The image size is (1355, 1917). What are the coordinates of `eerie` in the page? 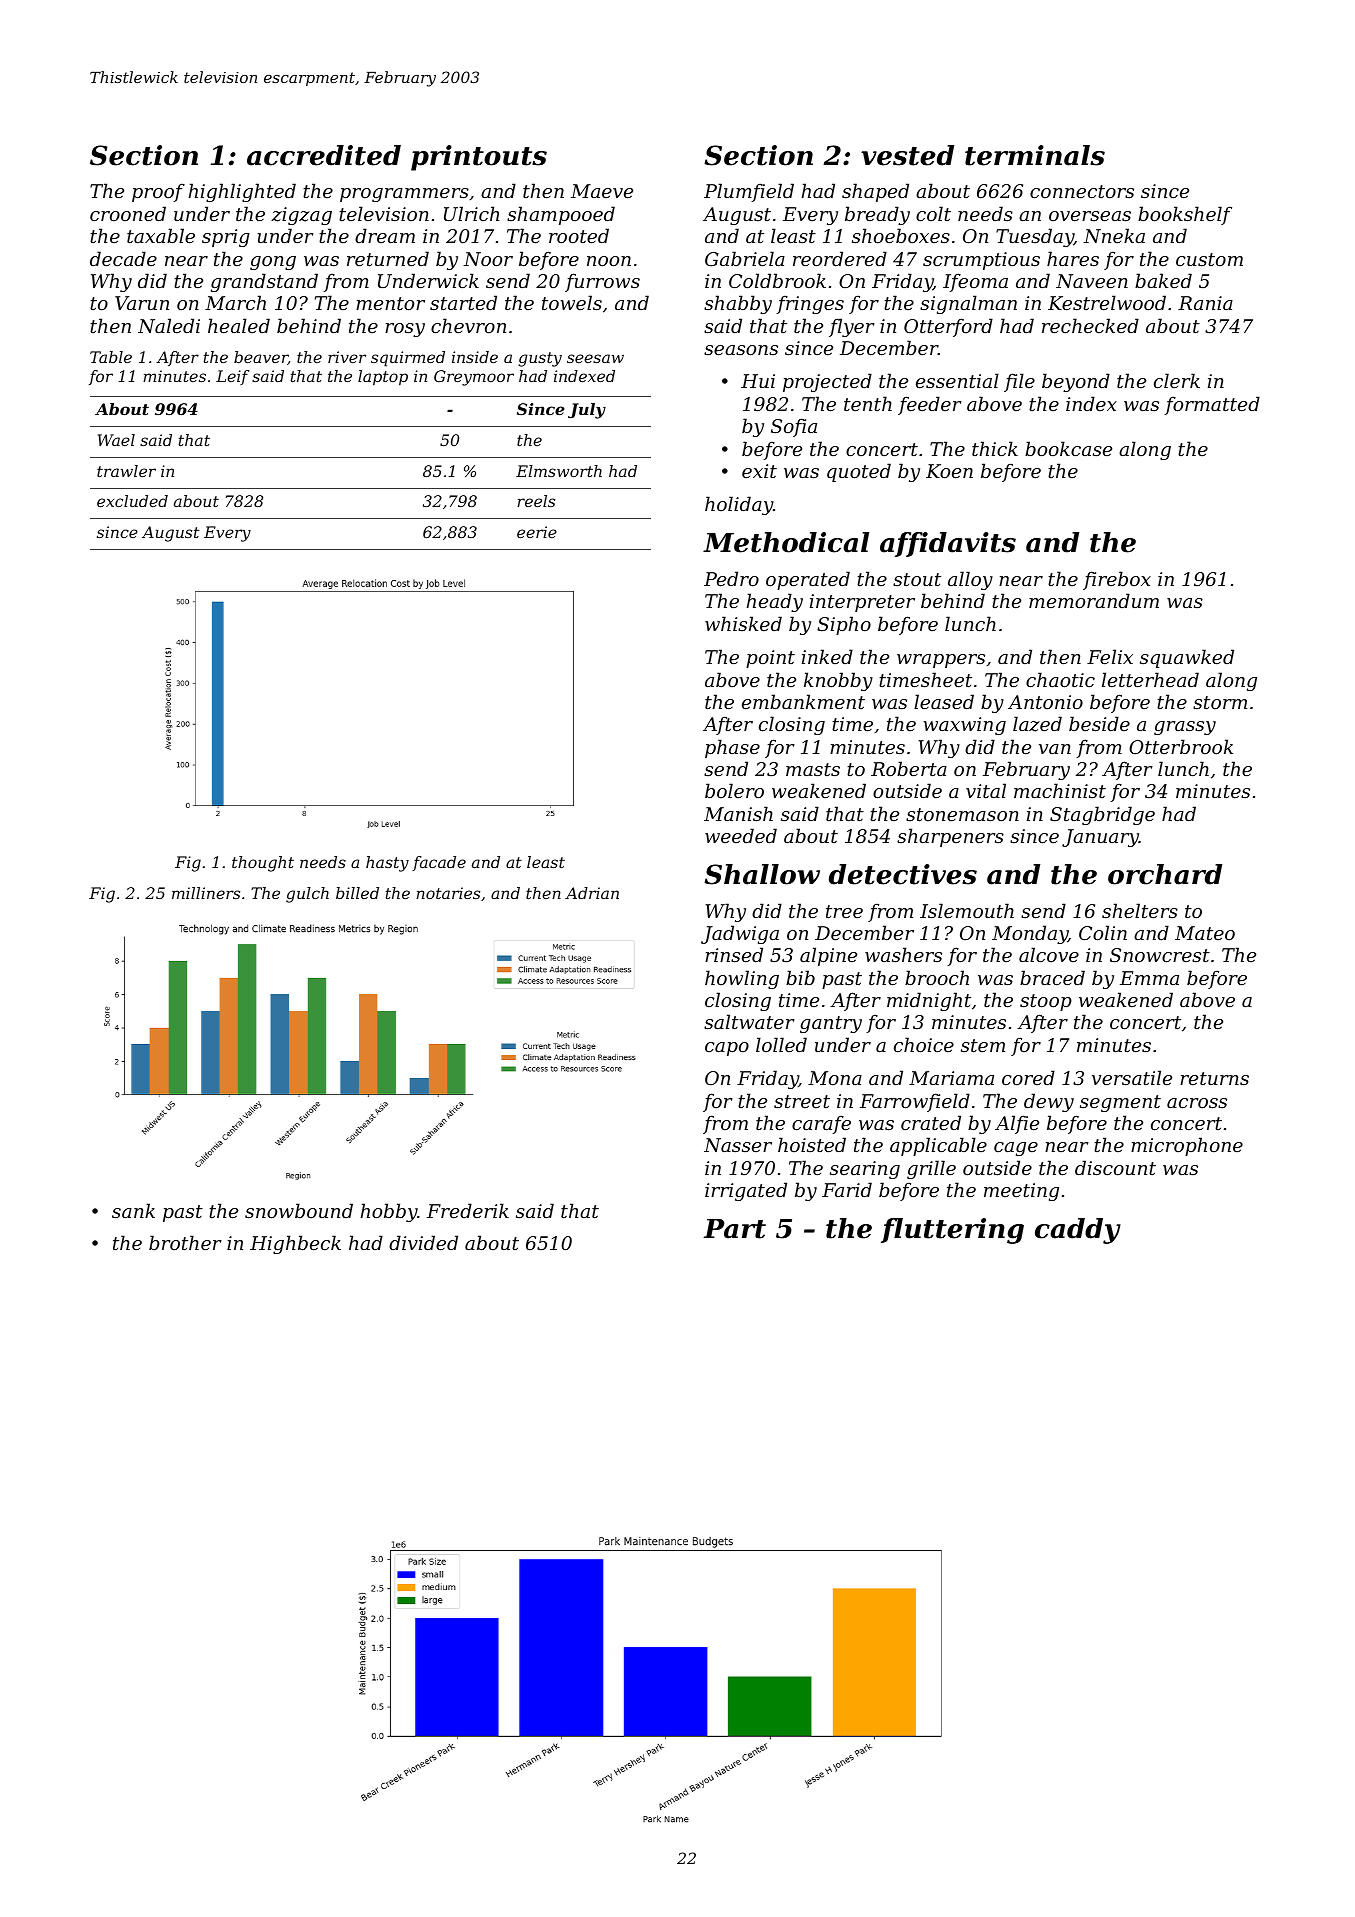 It's located at (537, 532).
